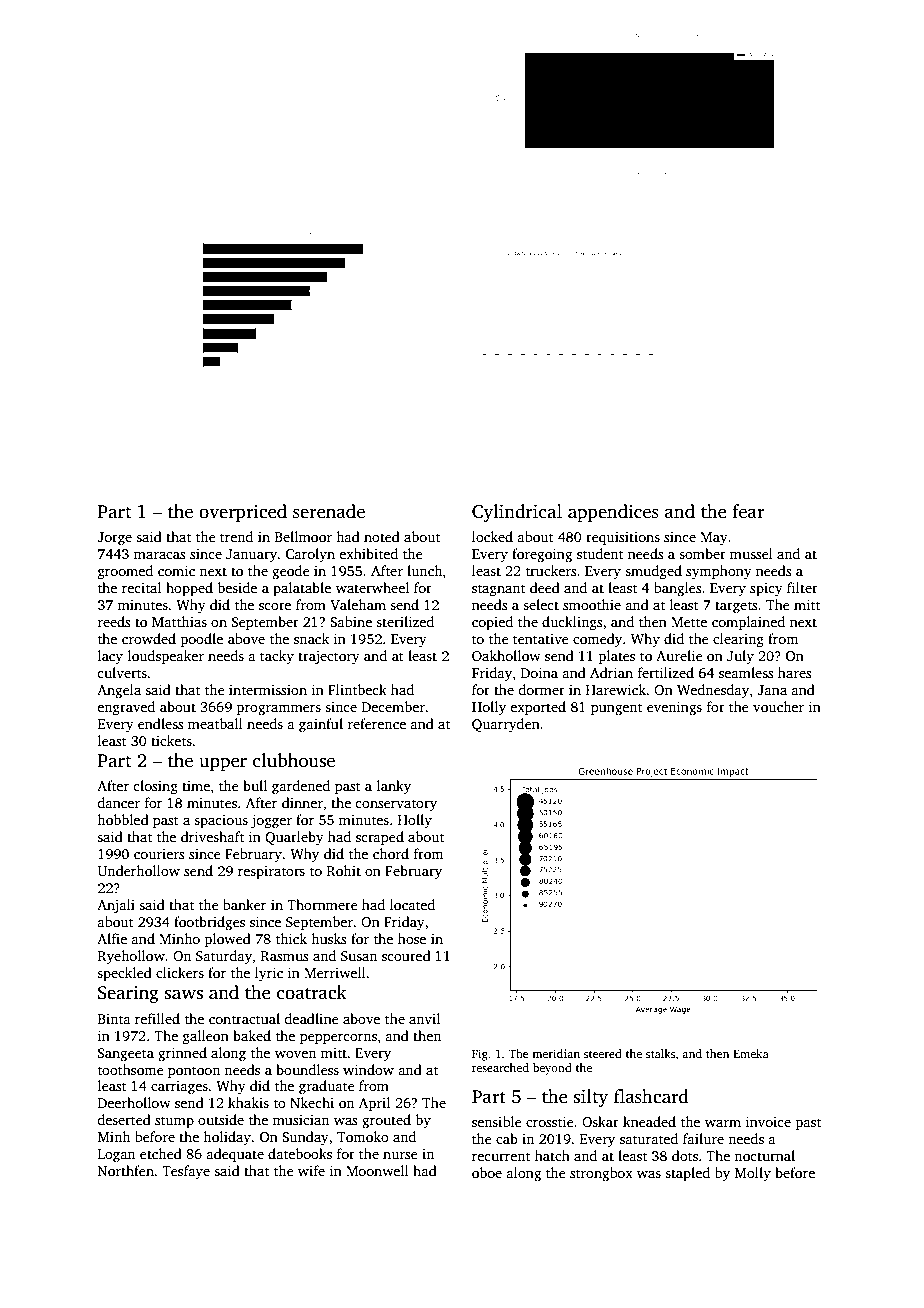  What do you see at coordinates (116, 1155) in the image?
I see `Logan` at bounding box center [116, 1155].
